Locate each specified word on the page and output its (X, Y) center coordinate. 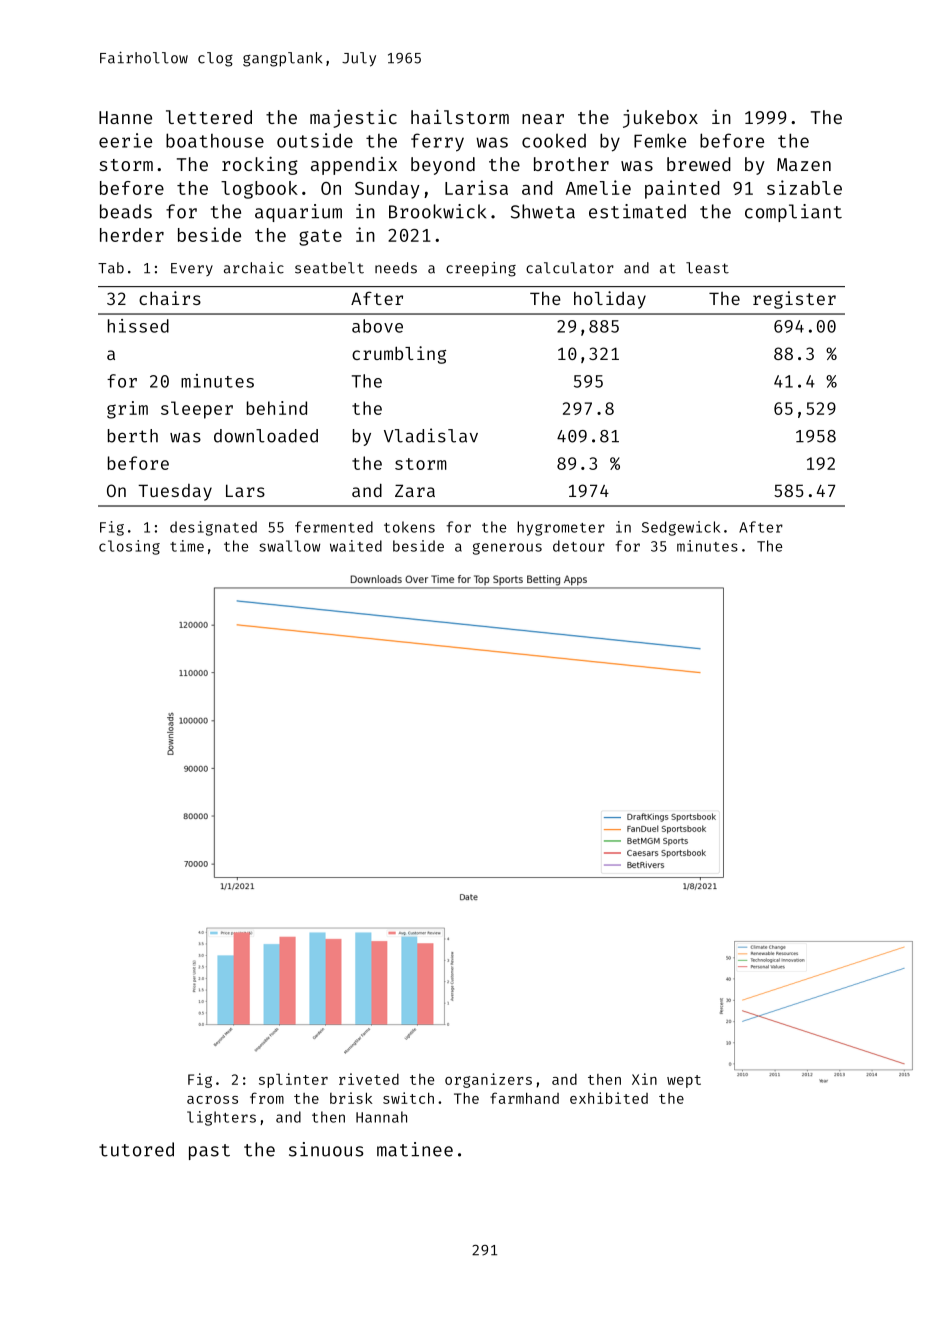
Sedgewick (681, 528)
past (209, 1152)
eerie (125, 140)
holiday (610, 300)
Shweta (543, 211)
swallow (289, 546)
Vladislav (431, 435)
